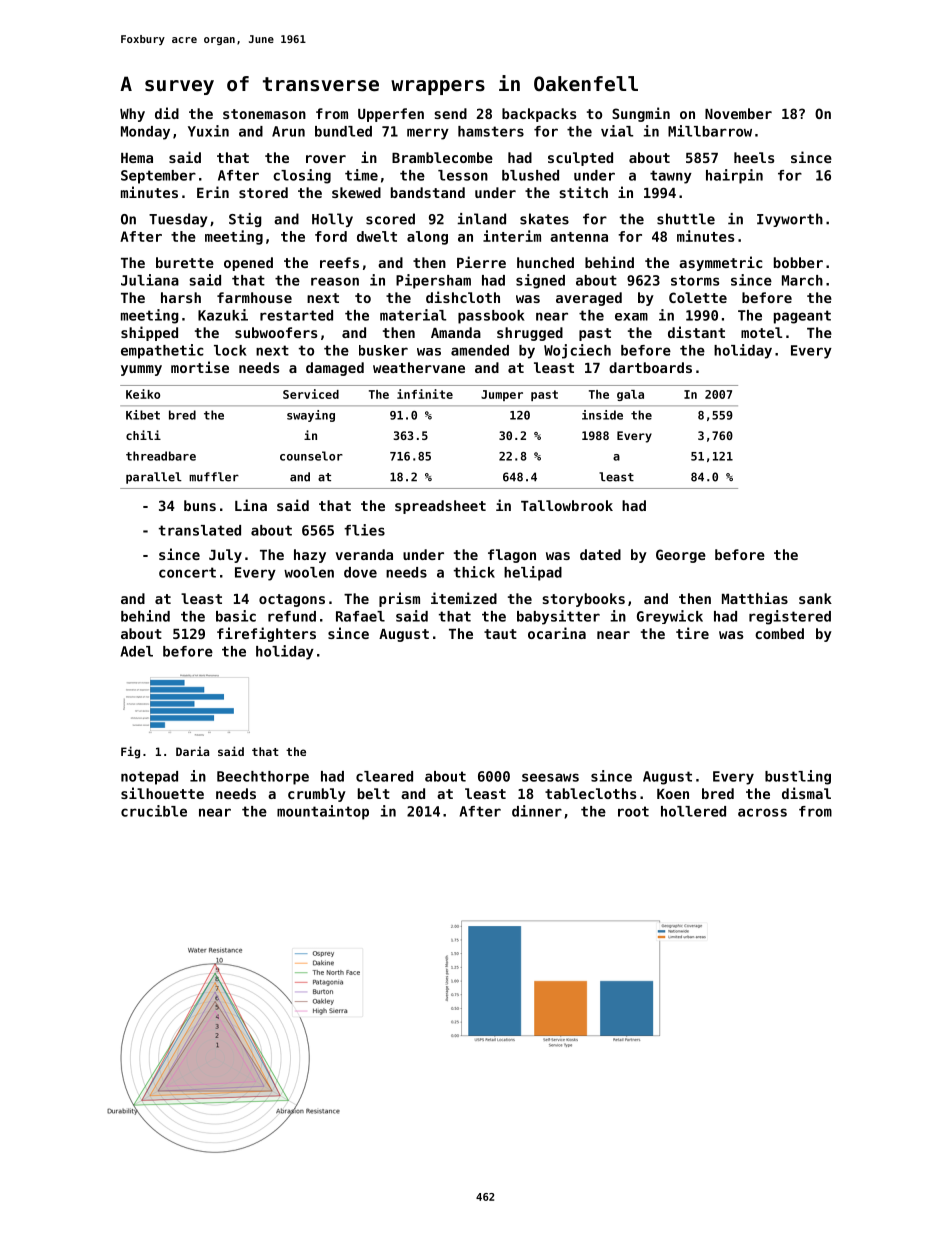  Describe the element at coordinates (136, 651) in the screenshot. I see `Adel` at that location.
